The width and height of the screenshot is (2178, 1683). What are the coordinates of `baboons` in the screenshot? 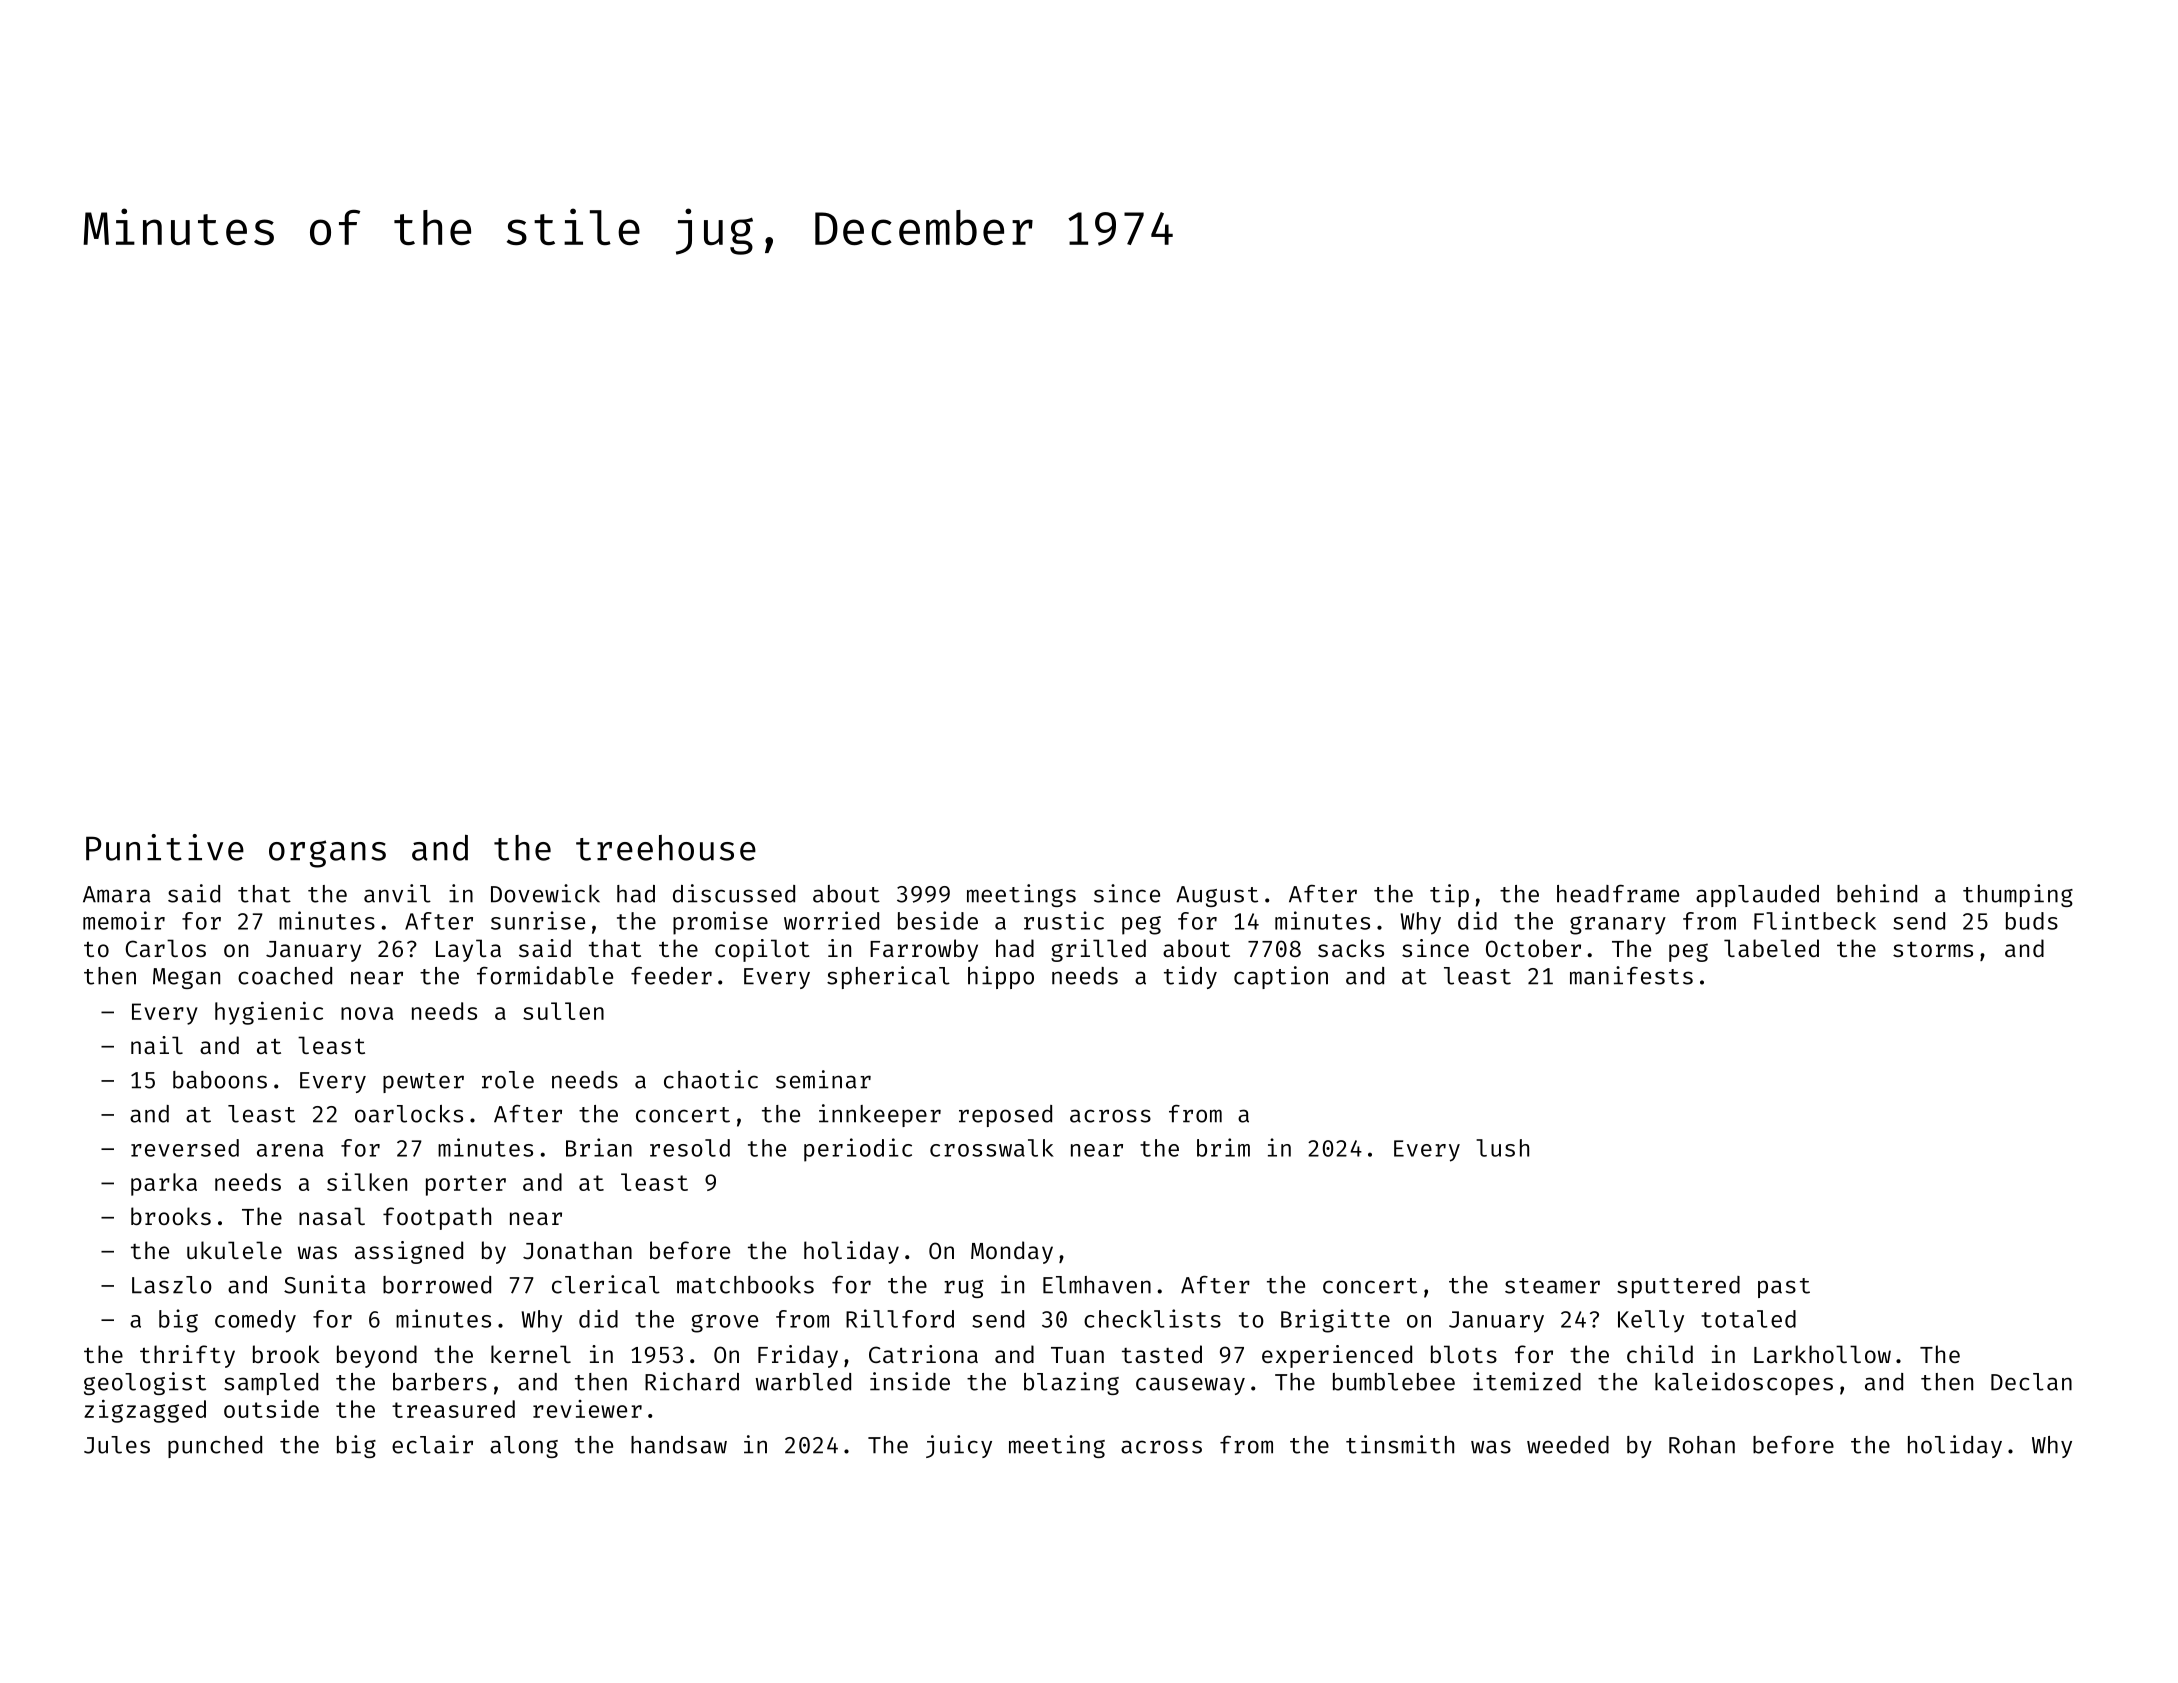 It's located at (220, 1080).
